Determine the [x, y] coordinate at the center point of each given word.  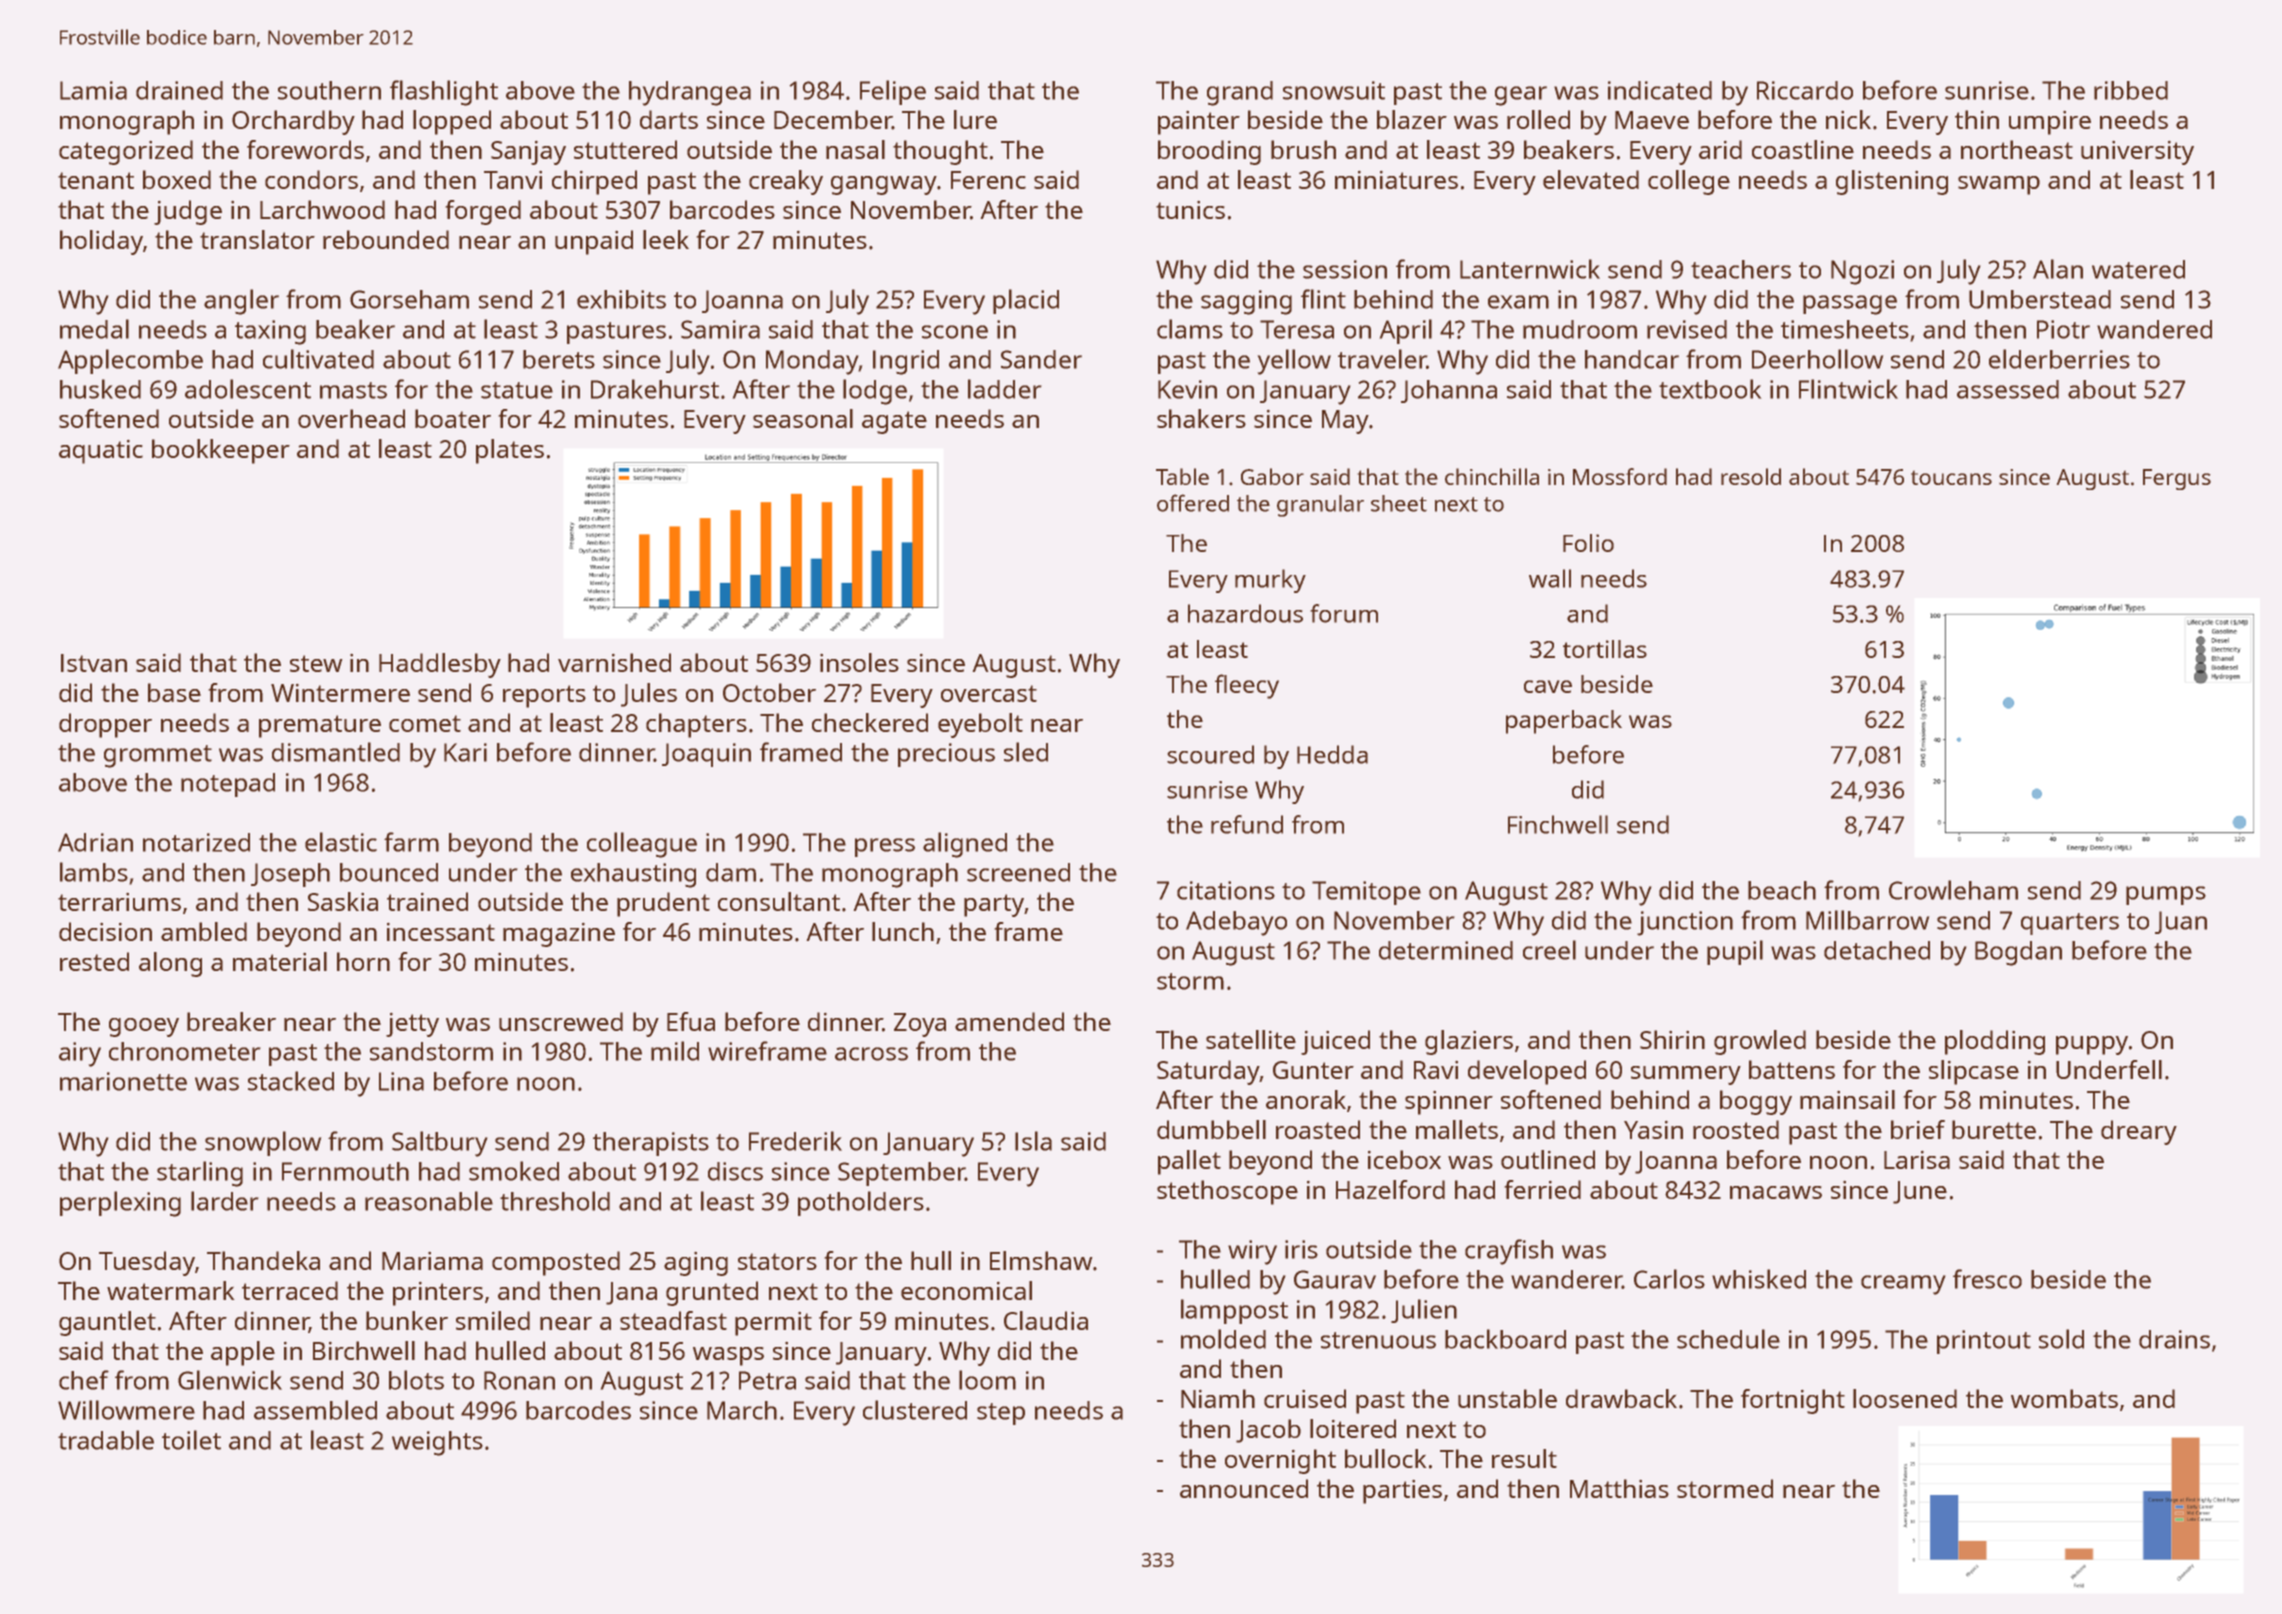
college [1689, 182]
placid [1026, 301]
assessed [2008, 389]
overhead [351, 418]
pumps [2166, 895]
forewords [305, 149]
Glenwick [230, 1380]
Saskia [343, 901]
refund [1247, 824]
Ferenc [988, 180]
